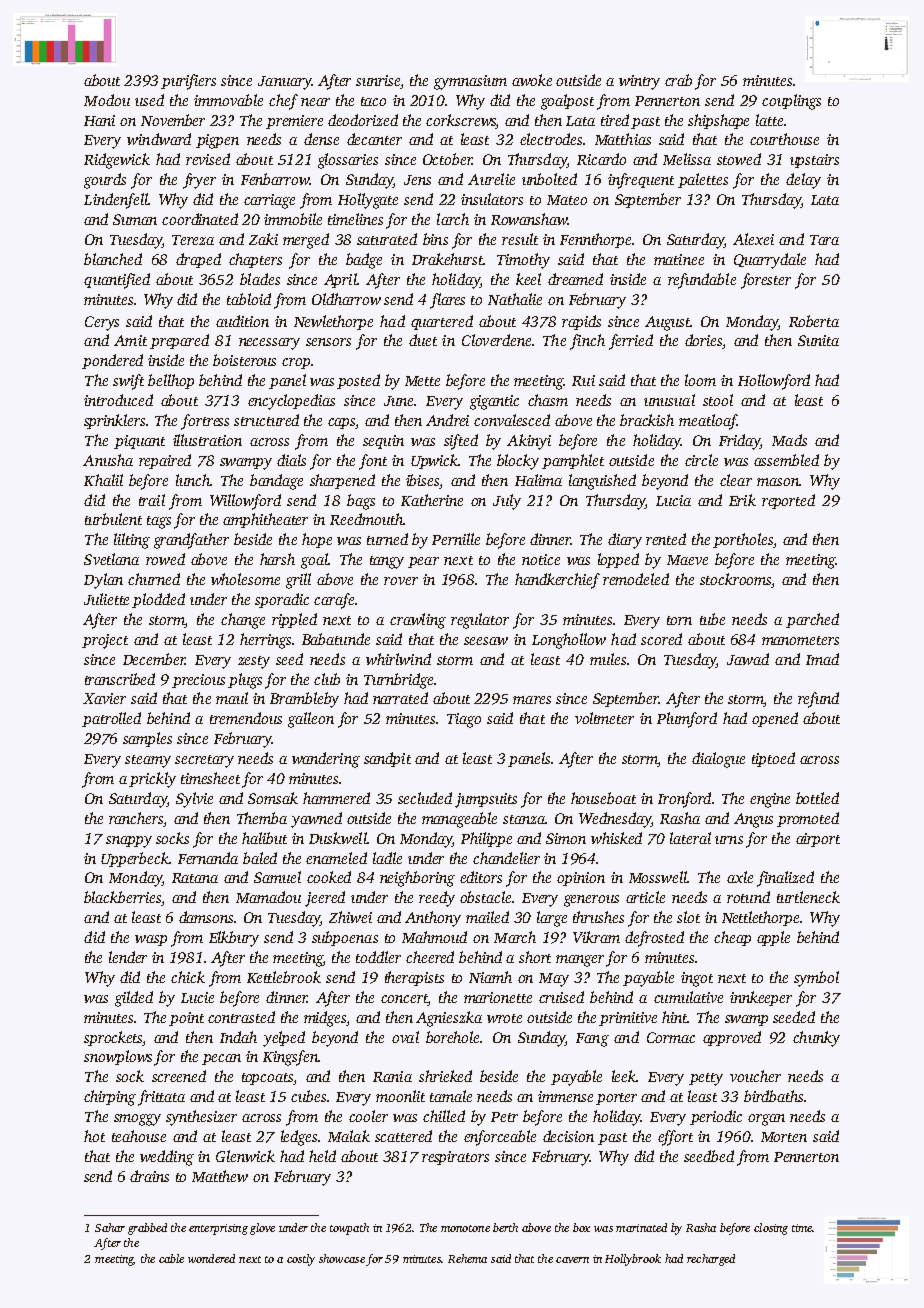 This document has width=924, height=1308. Describe the element at coordinates (262, 1229) in the document. I see `glove` at that location.
